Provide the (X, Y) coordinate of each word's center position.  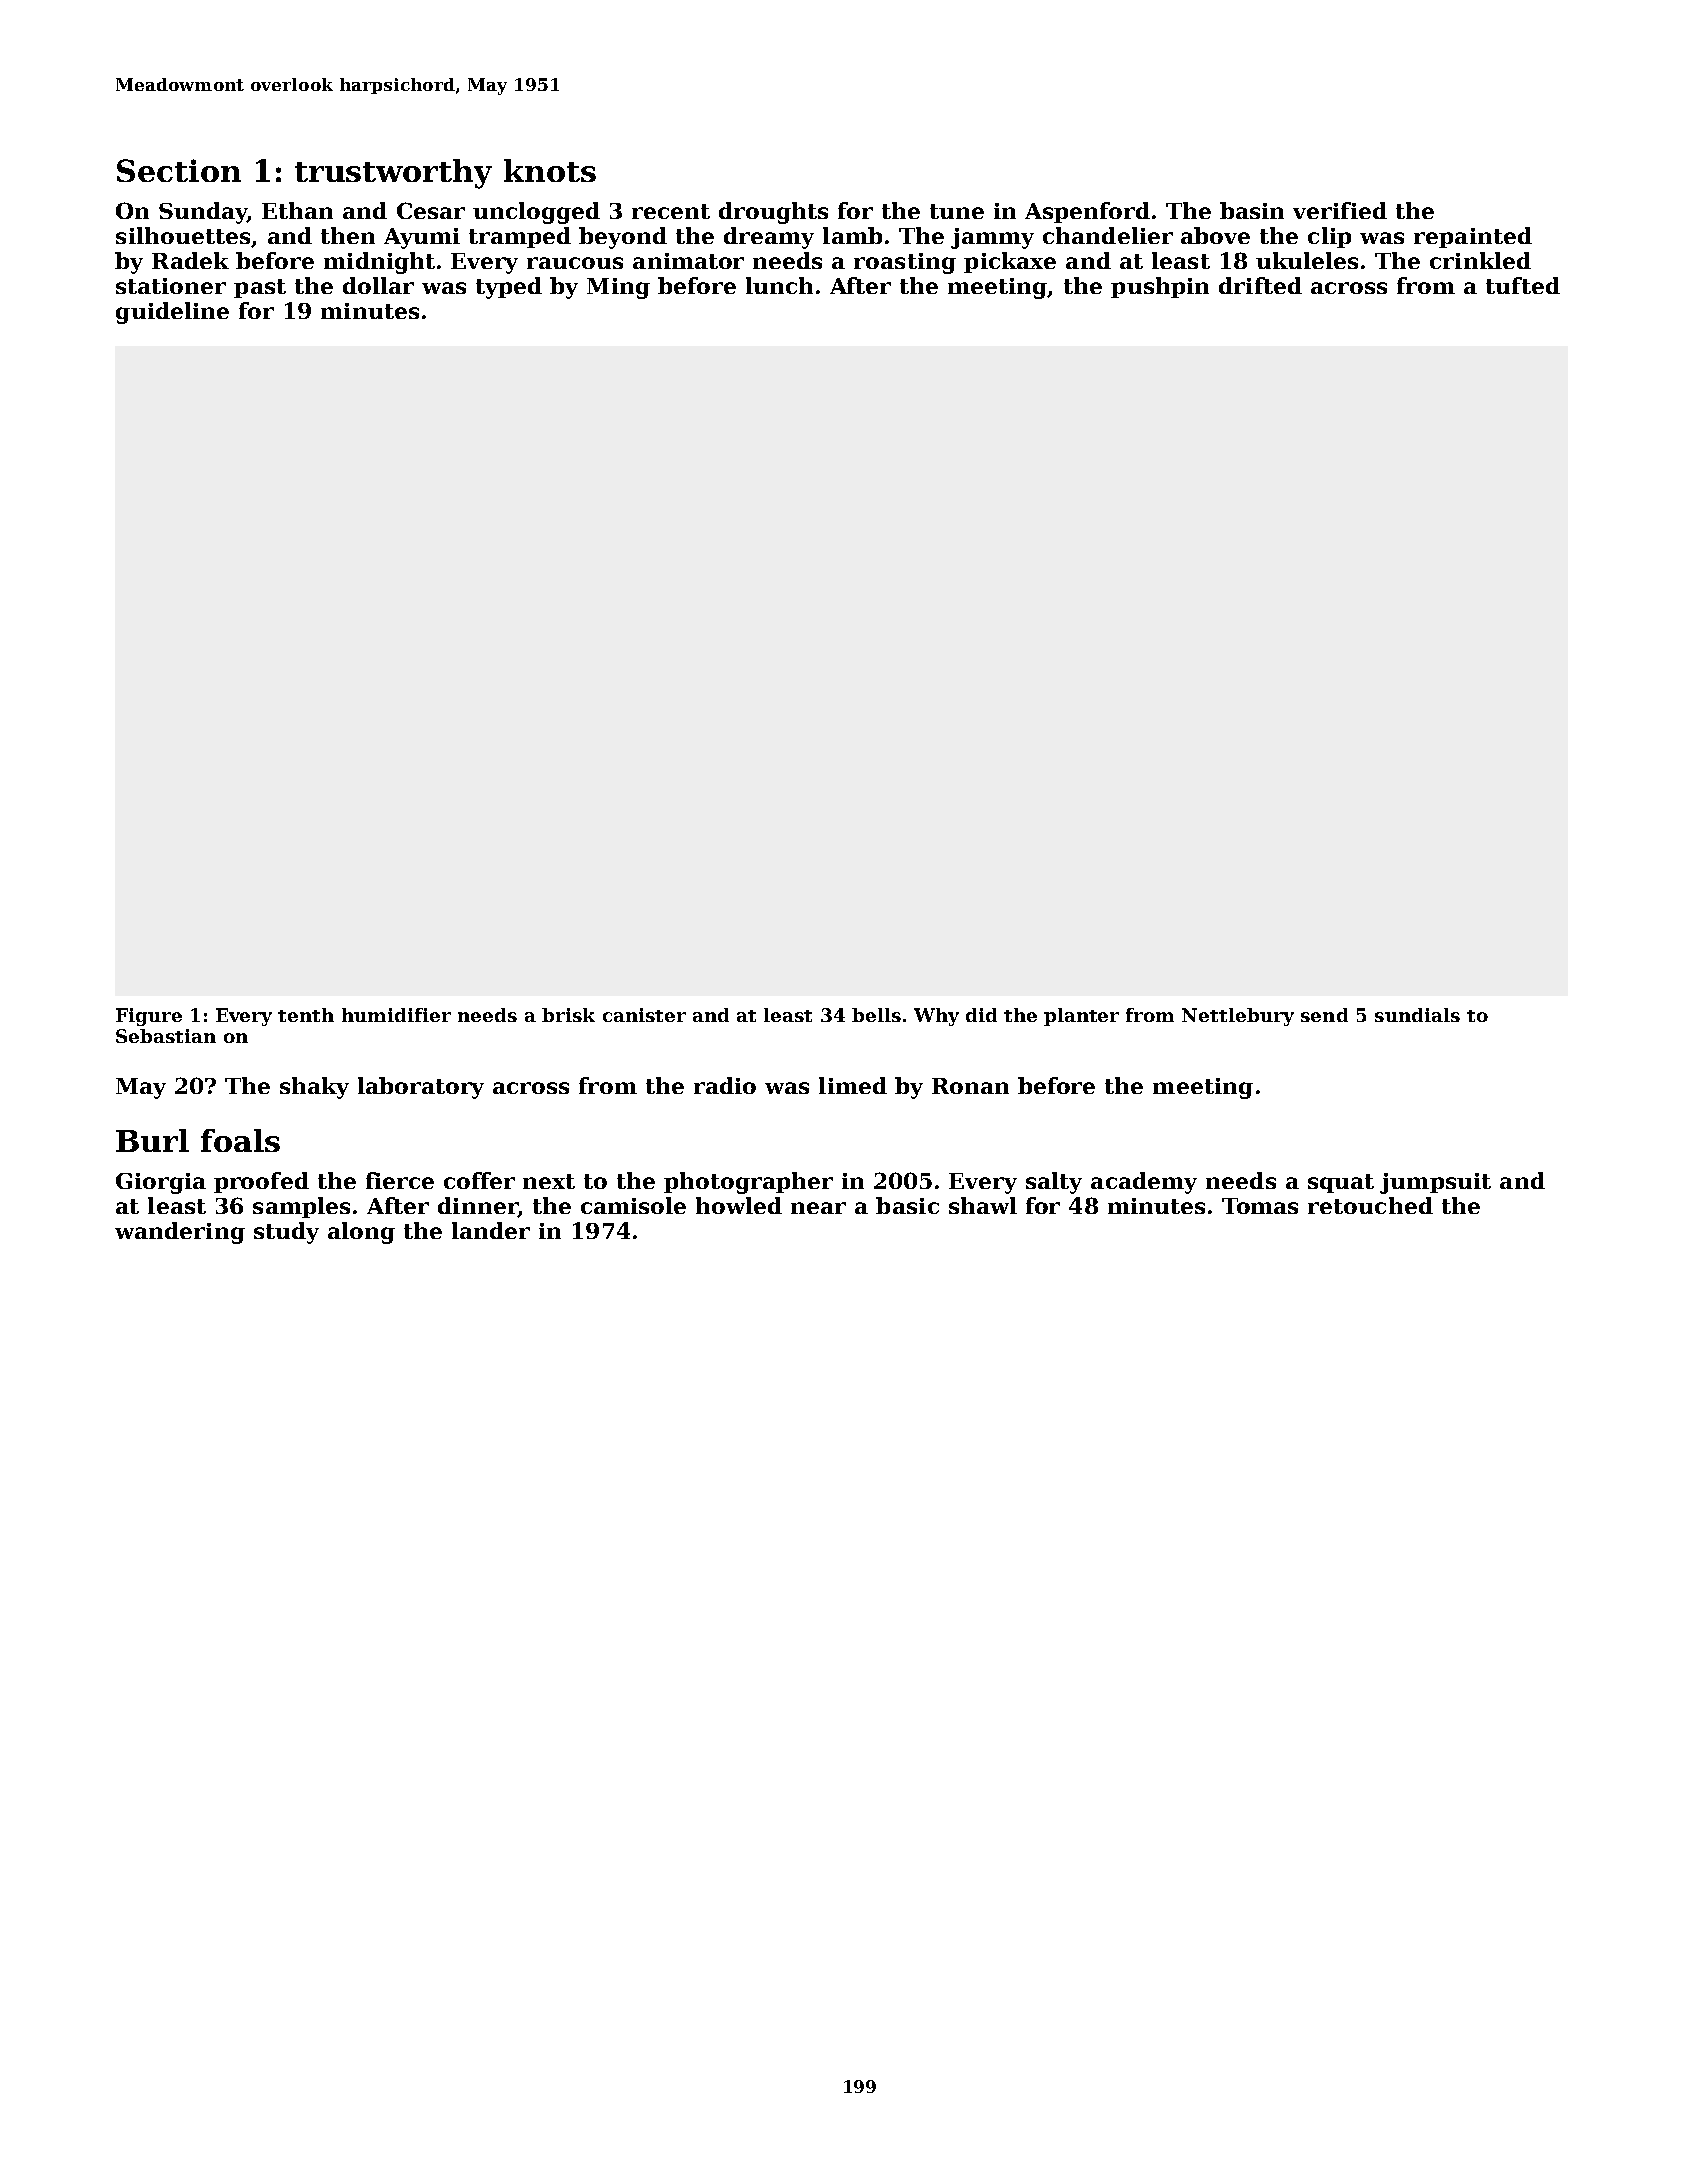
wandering (180, 1233)
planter (1081, 1017)
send (1324, 1015)
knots (550, 170)
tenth (306, 1015)
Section (179, 170)
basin (1252, 210)
